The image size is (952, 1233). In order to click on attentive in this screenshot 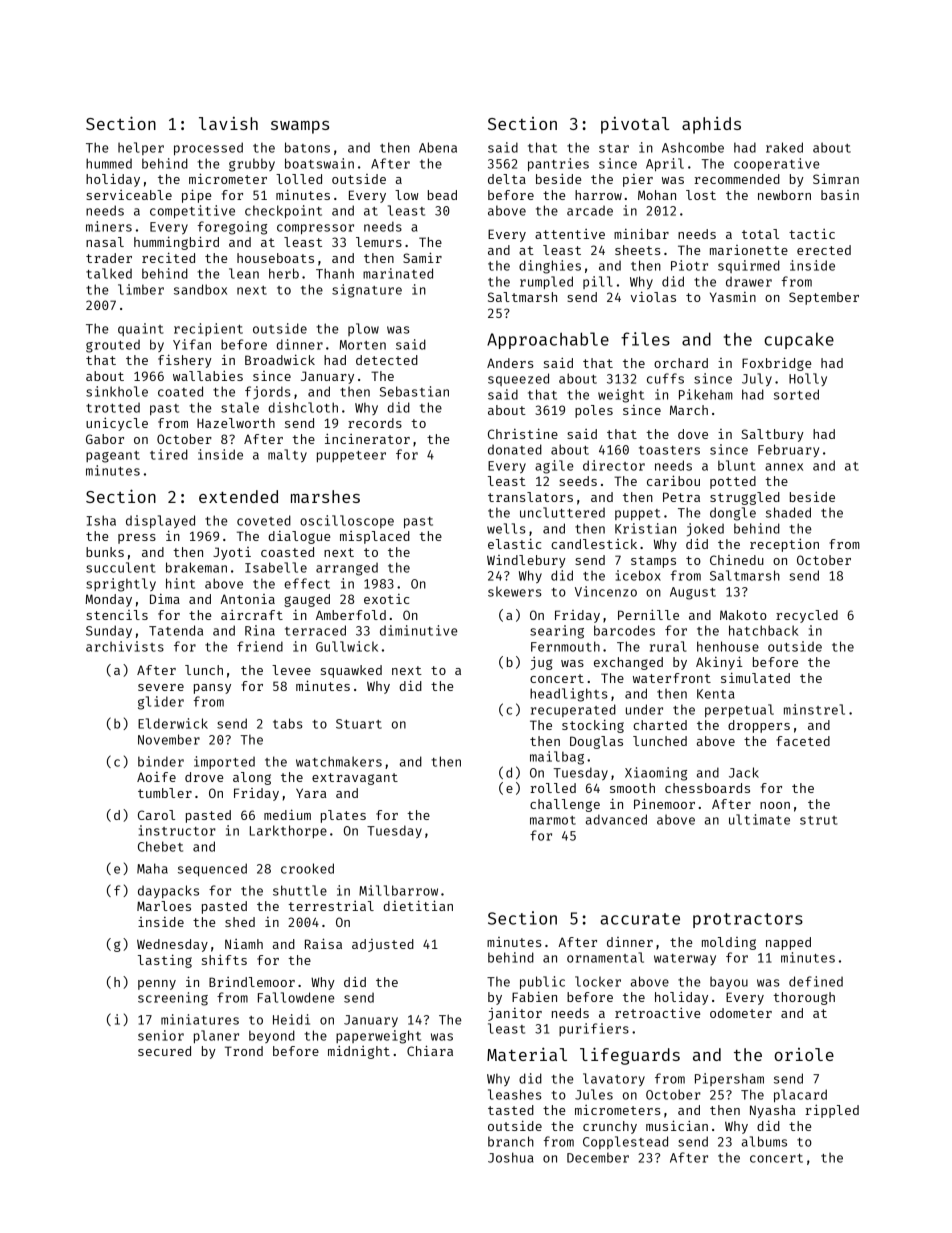, I will do `click(570, 234)`.
